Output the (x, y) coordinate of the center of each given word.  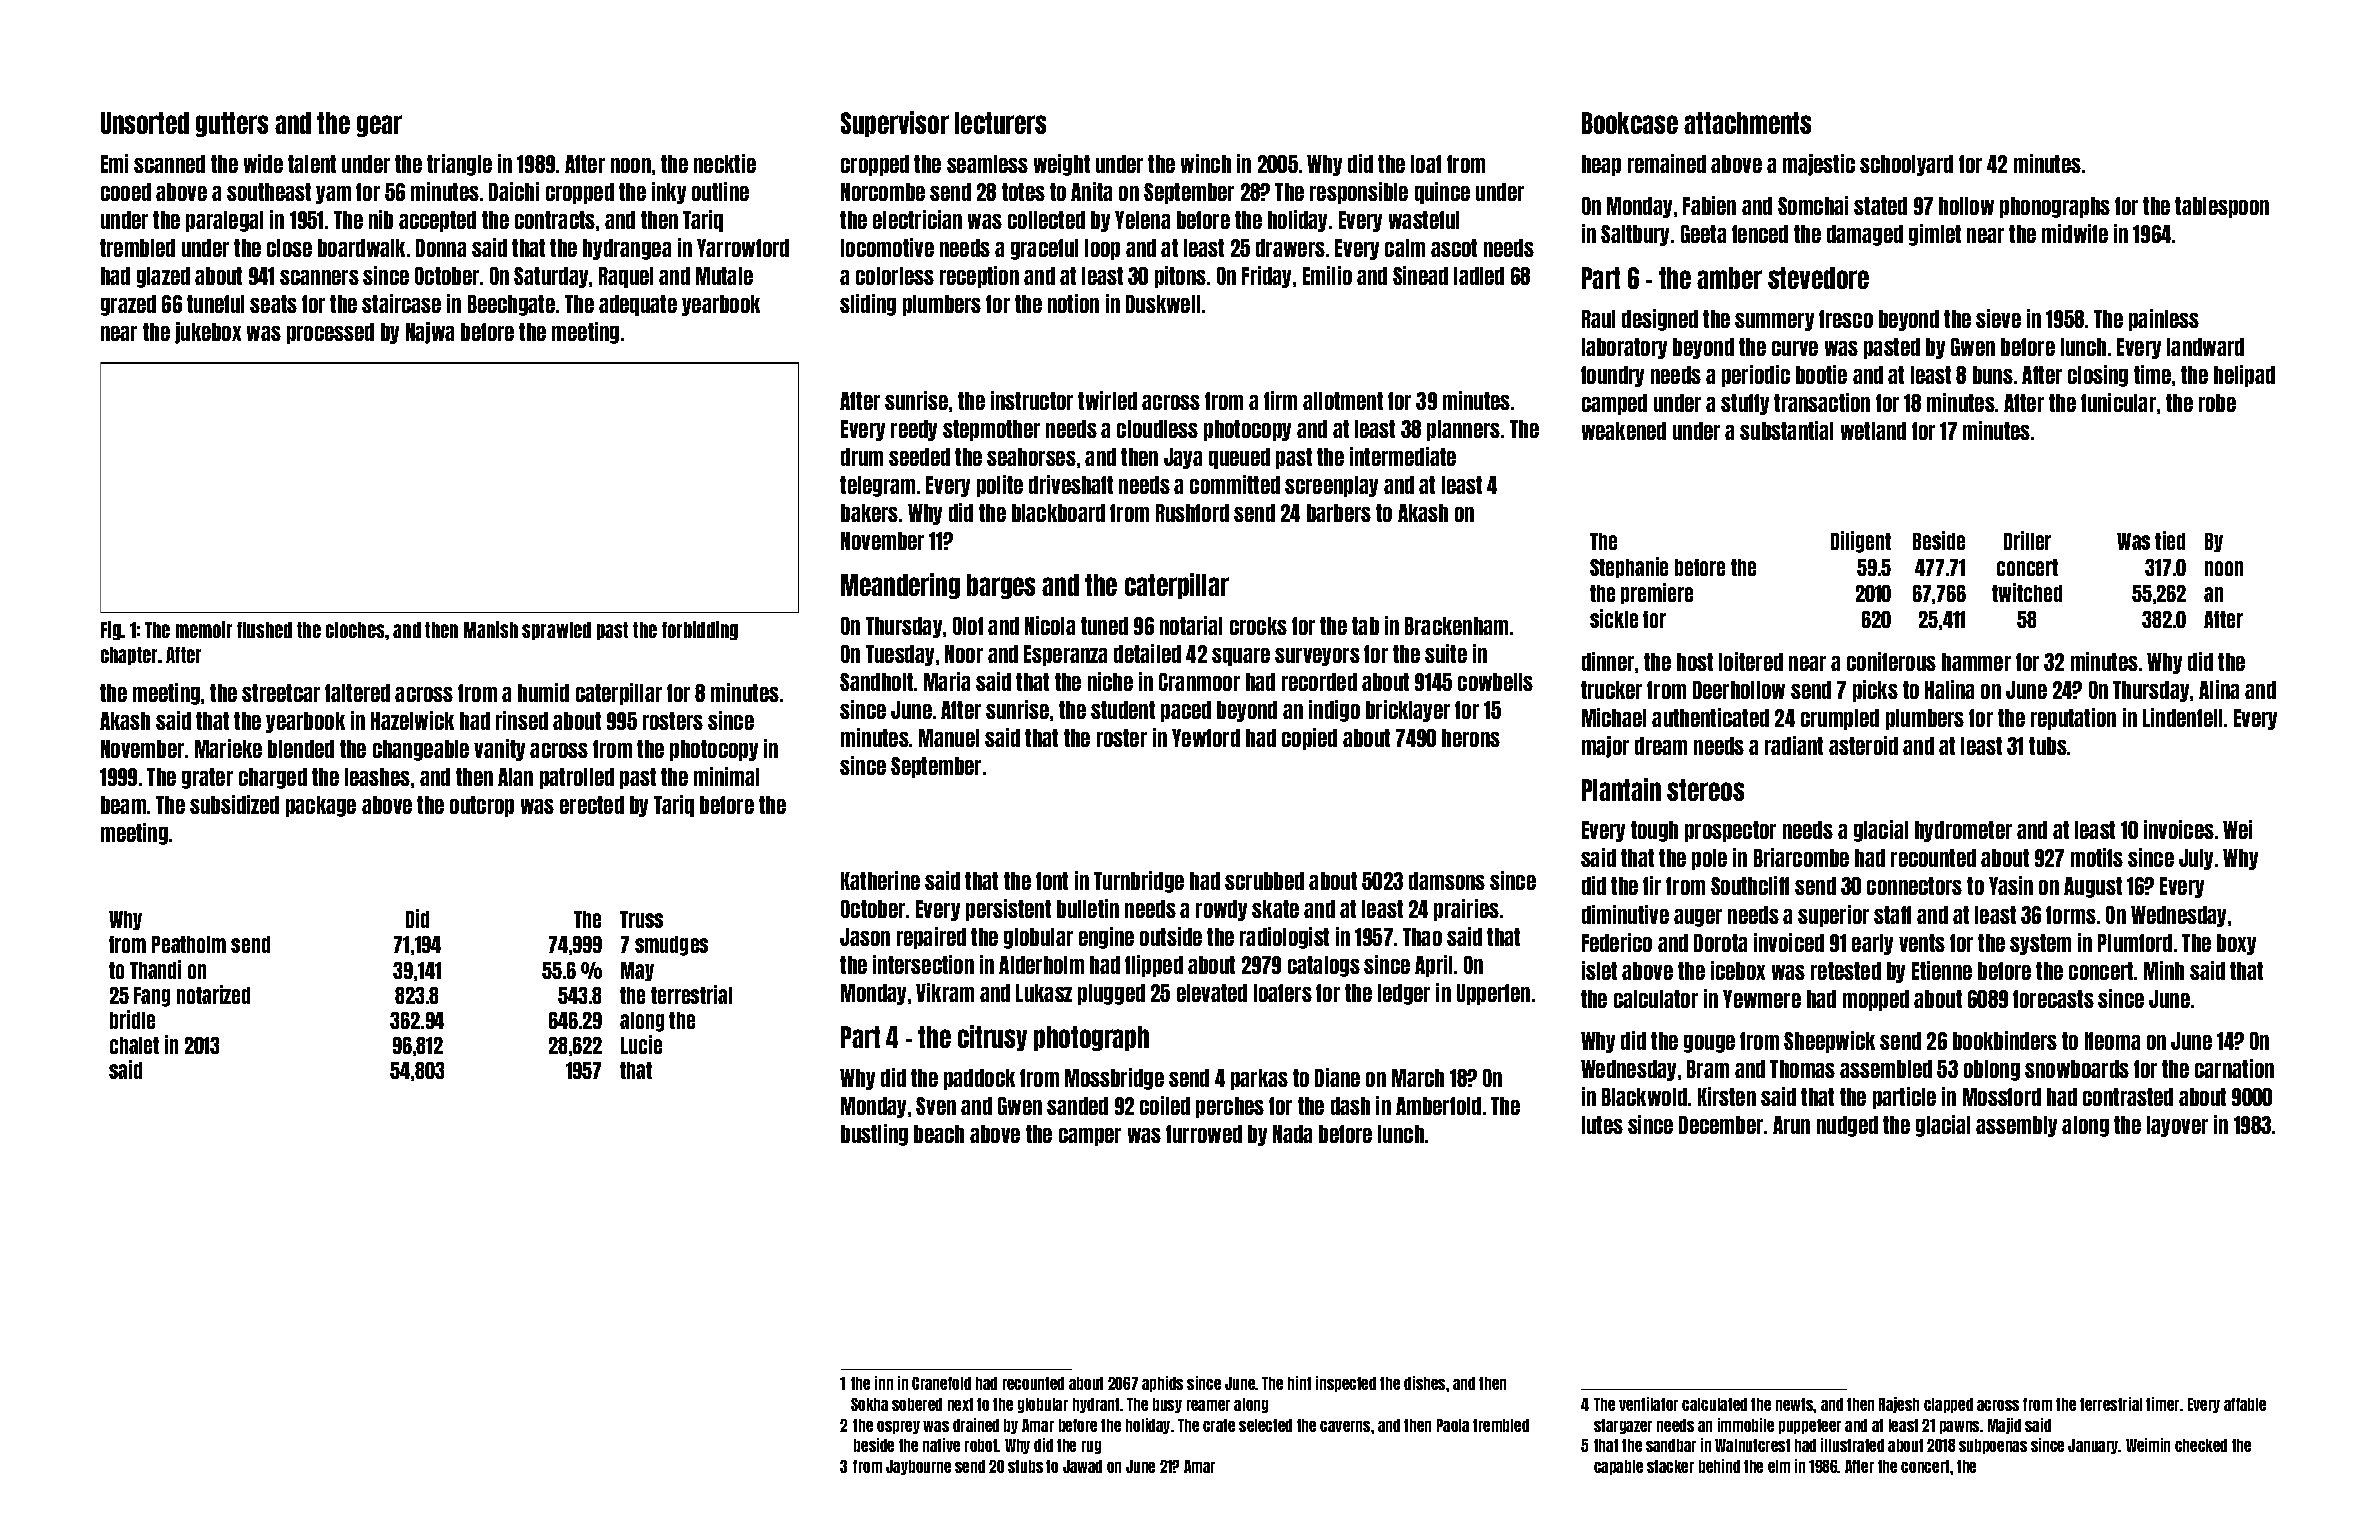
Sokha (869, 1404)
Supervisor (895, 124)
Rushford (1192, 513)
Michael (1614, 717)
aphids (1162, 1384)
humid (543, 692)
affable (2245, 1404)
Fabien (1709, 205)
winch (1206, 163)
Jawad (1082, 1466)
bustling (874, 1135)
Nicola (1050, 625)
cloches (355, 630)
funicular (2118, 402)
